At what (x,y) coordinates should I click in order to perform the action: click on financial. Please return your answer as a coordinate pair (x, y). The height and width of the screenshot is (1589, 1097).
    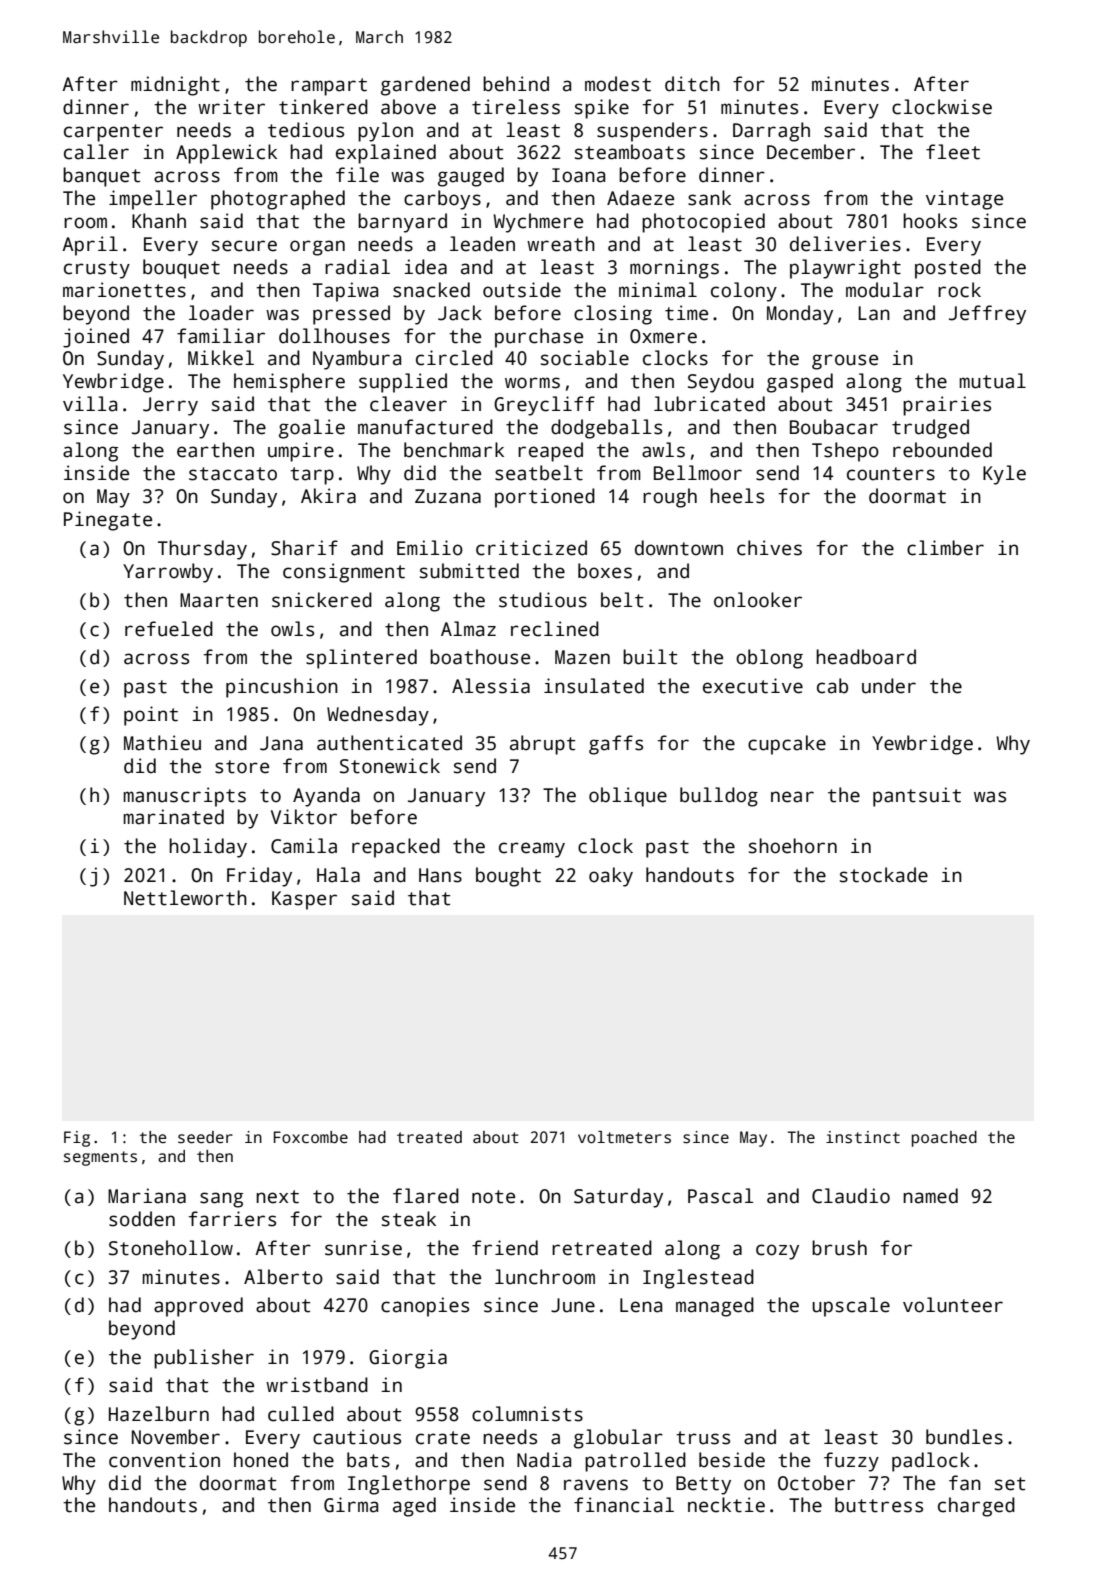
    Looking at the image, I should click on (624, 1505).
